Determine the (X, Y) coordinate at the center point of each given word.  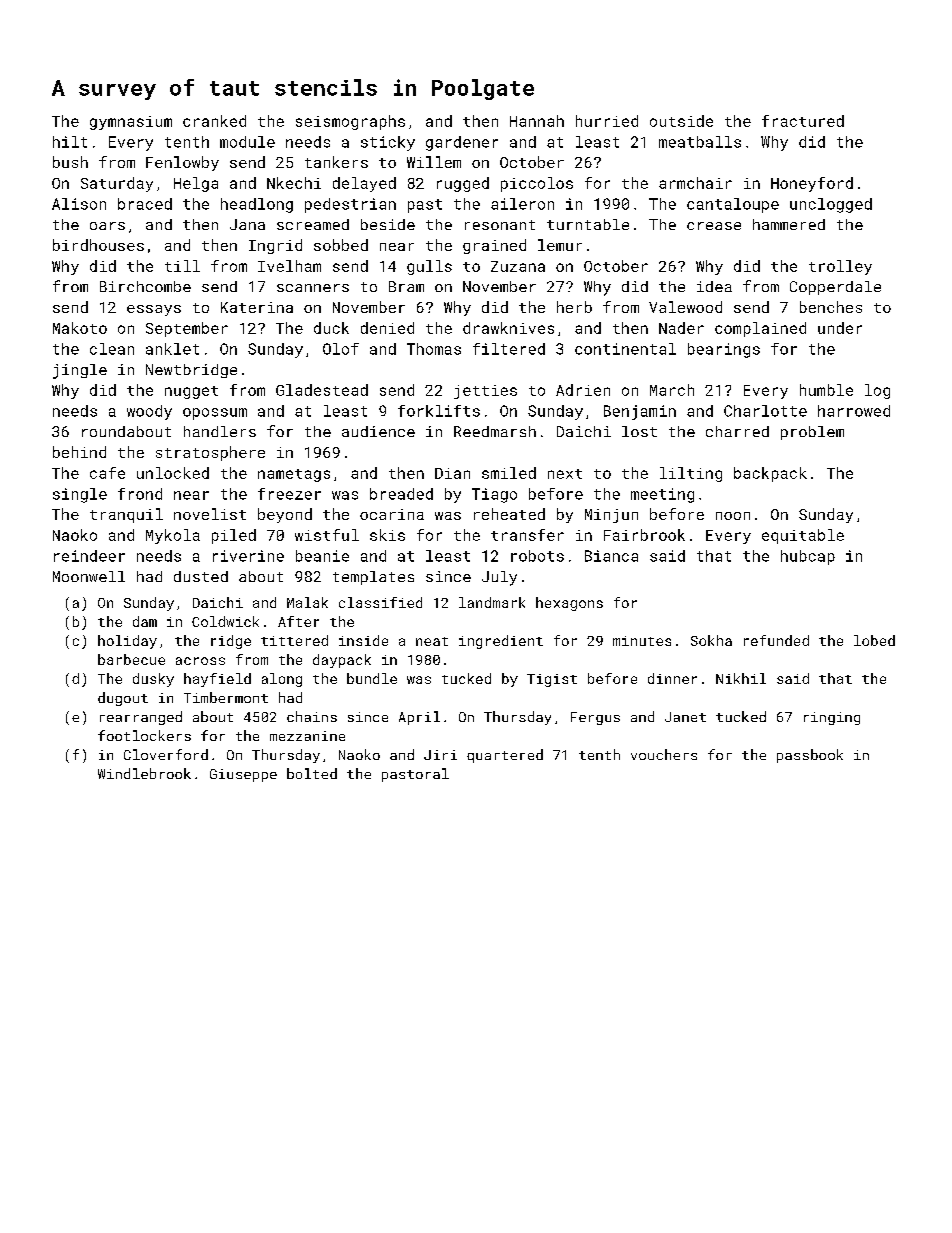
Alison (79, 204)
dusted (201, 576)
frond (140, 494)
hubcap (808, 557)
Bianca (611, 556)
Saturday (117, 184)
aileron (522, 204)
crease (714, 226)
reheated (509, 514)
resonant (500, 225)
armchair (695, 183)
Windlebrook (144, 773)
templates (373, 578)
